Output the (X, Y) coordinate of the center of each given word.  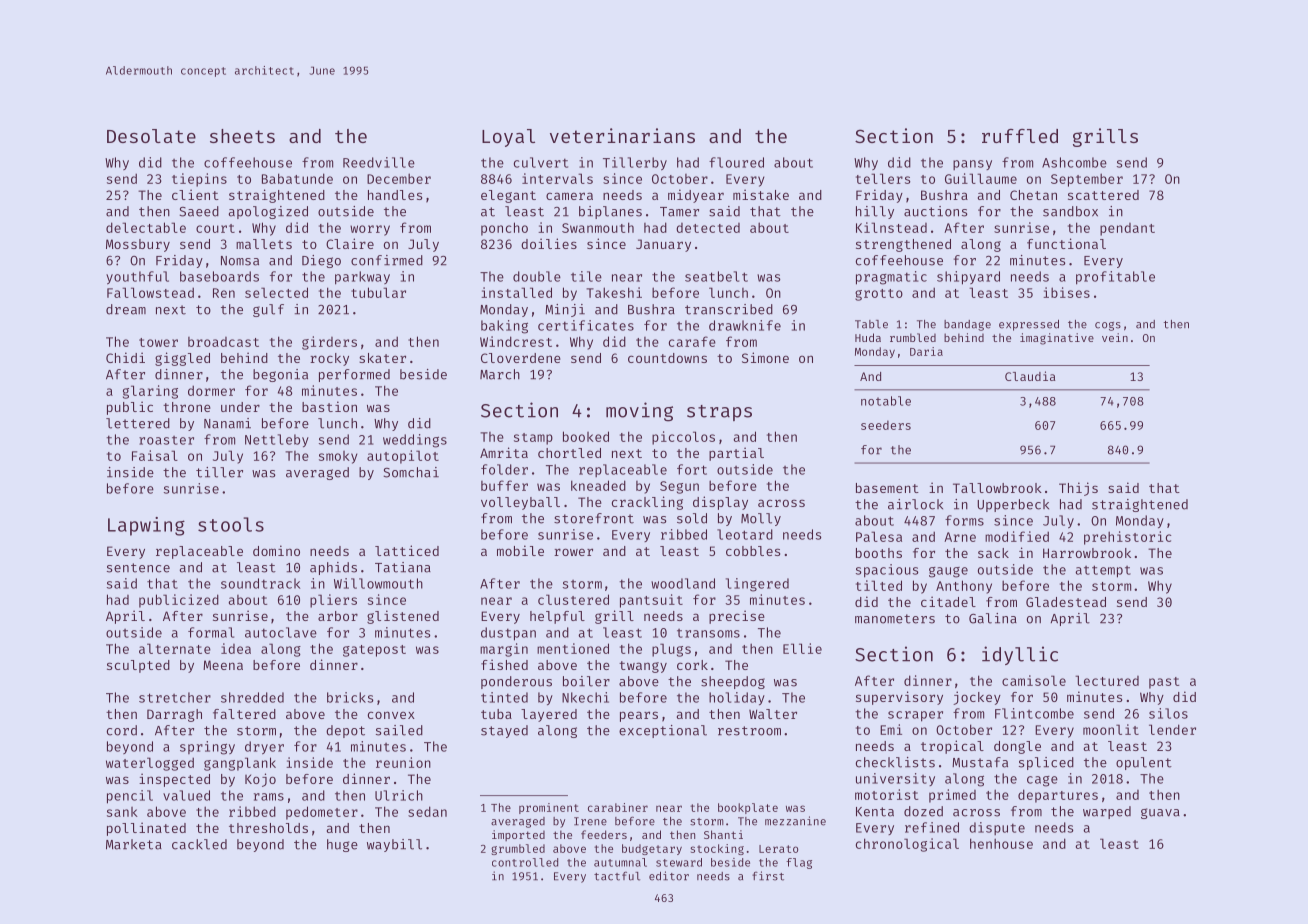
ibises (1066, 292)
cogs (1108, 326)
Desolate (151, 136)
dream (126, 309)
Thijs (1078, 489)
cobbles (753, 551)
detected (708, 228)
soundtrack (261, 583)
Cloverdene (521, 358)
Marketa (134, 844)
